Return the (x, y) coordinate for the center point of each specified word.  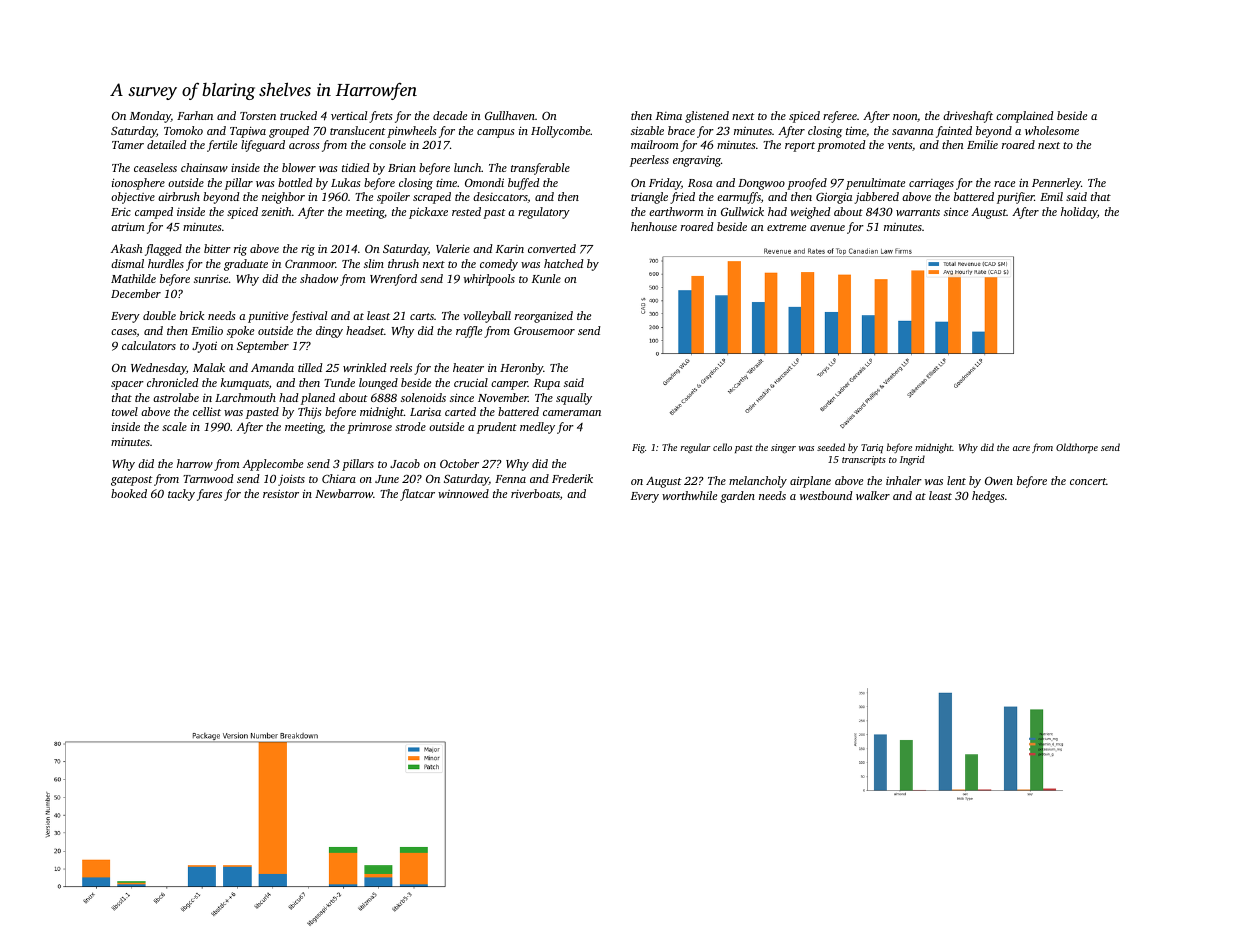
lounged (378, 384)
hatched (564, 263)
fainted (954, 132)
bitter (217, 248)
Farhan (195, 115)
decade (450, 115)
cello (722, 447)
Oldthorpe (1077, 448)
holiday (1079, 213)
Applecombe (273, 465)
